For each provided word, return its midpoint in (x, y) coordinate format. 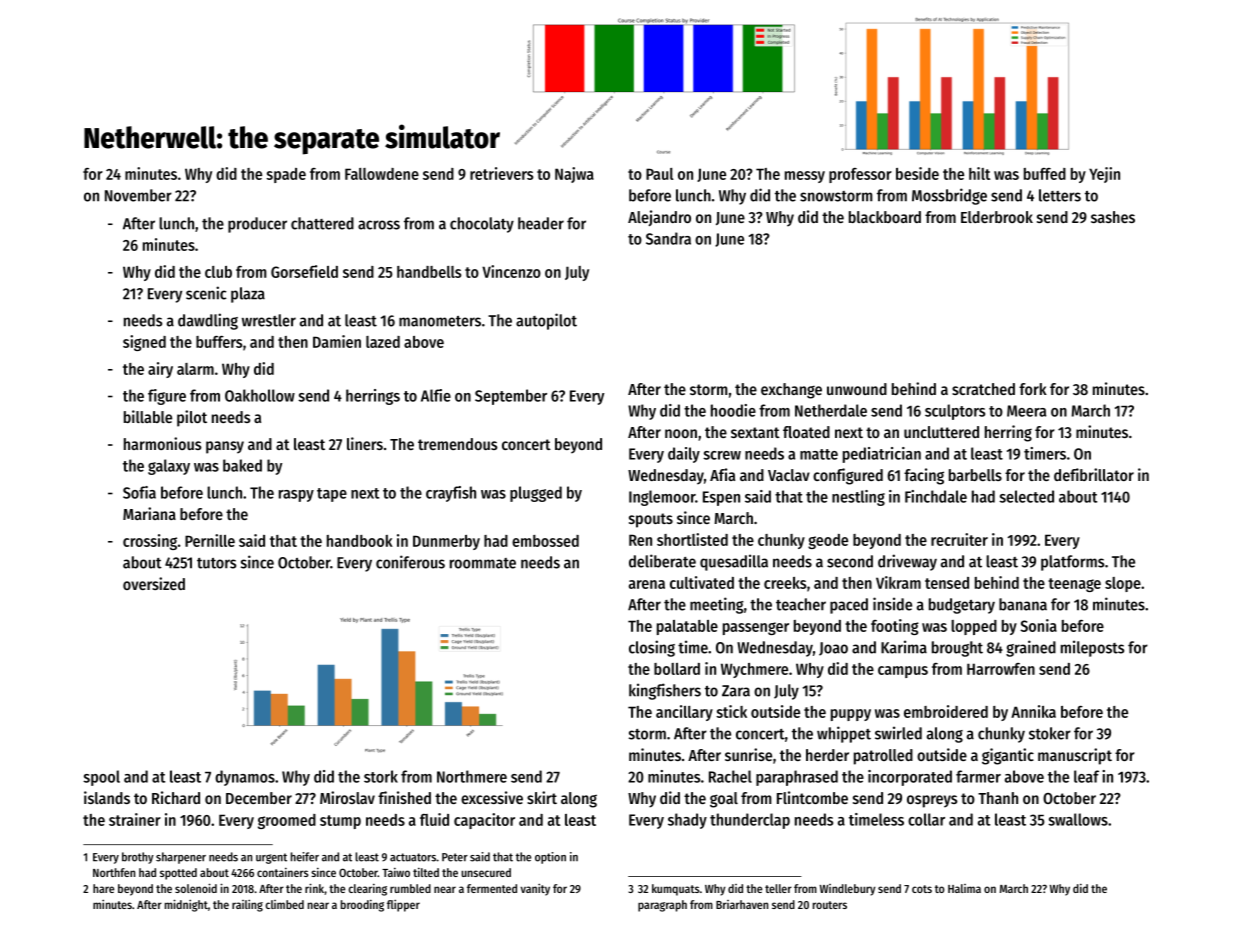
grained (1031, 648)
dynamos (245, 778)
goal (724, 800)
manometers (440, 321)
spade (286, 175)
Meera (1026, 411)
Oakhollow (260, 395)
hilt (979, 173)
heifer (305, 857)
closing (652, 648)
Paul (660, 174)
